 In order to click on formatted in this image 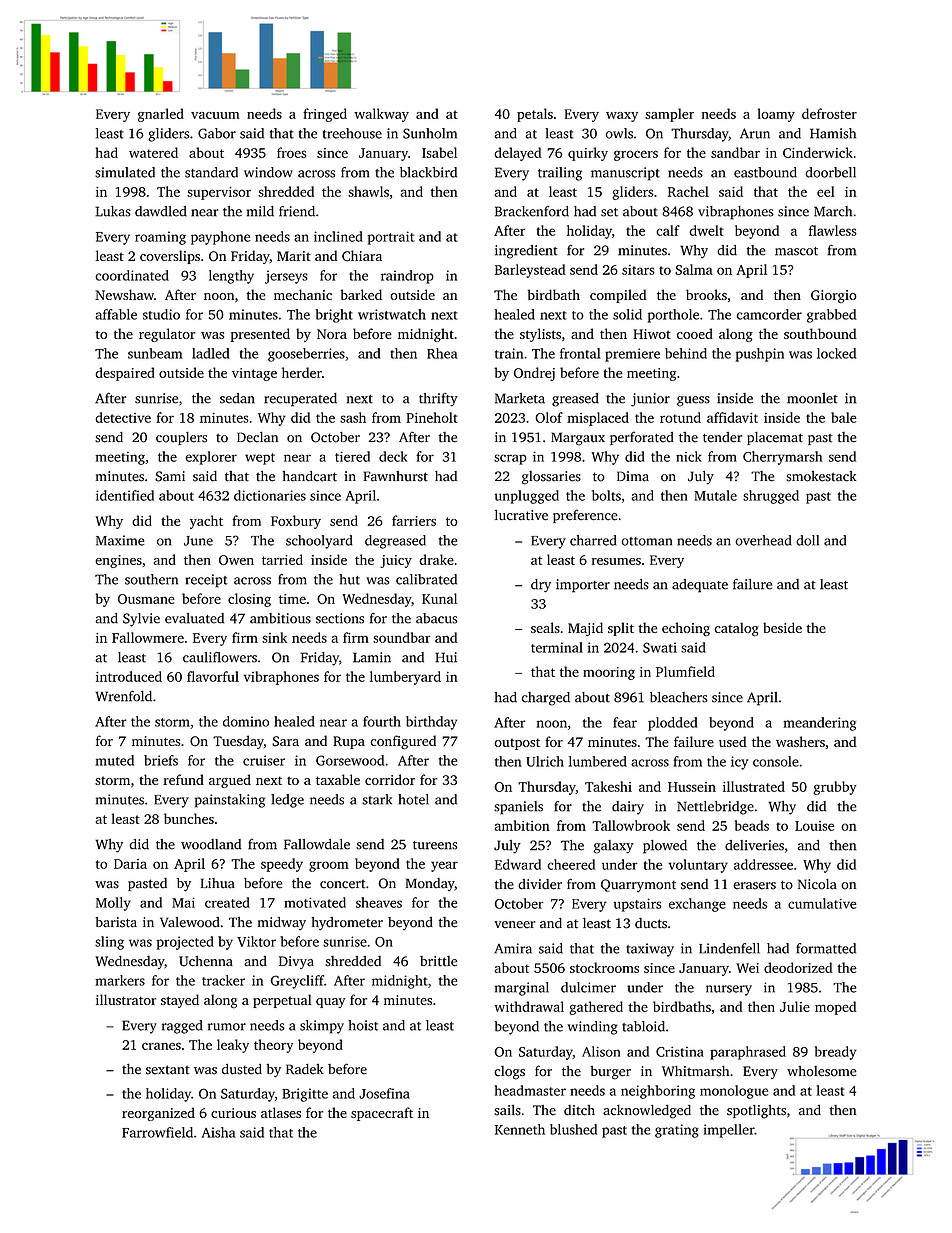, I will do `click(826, 948)`.
